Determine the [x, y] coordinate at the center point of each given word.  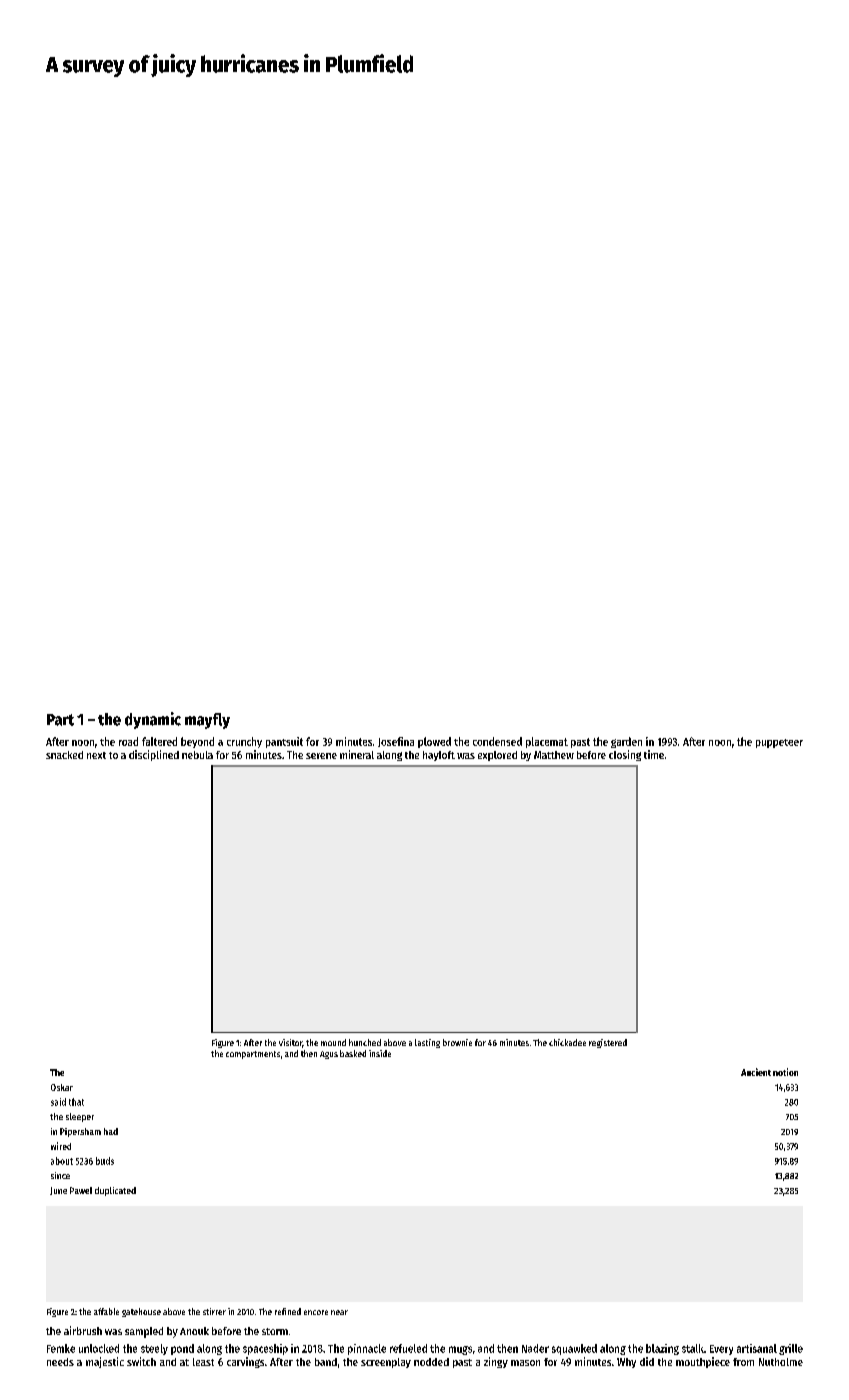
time [654, 754]
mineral [357, 754]
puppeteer [779, 743]
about [62, 1161]
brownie [457, 1042]
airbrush [83, 1330]
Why [626, 1363]
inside [380, 1053]
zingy [496, 1362]
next [96, 755]
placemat [547, 742]
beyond [197, 742]
